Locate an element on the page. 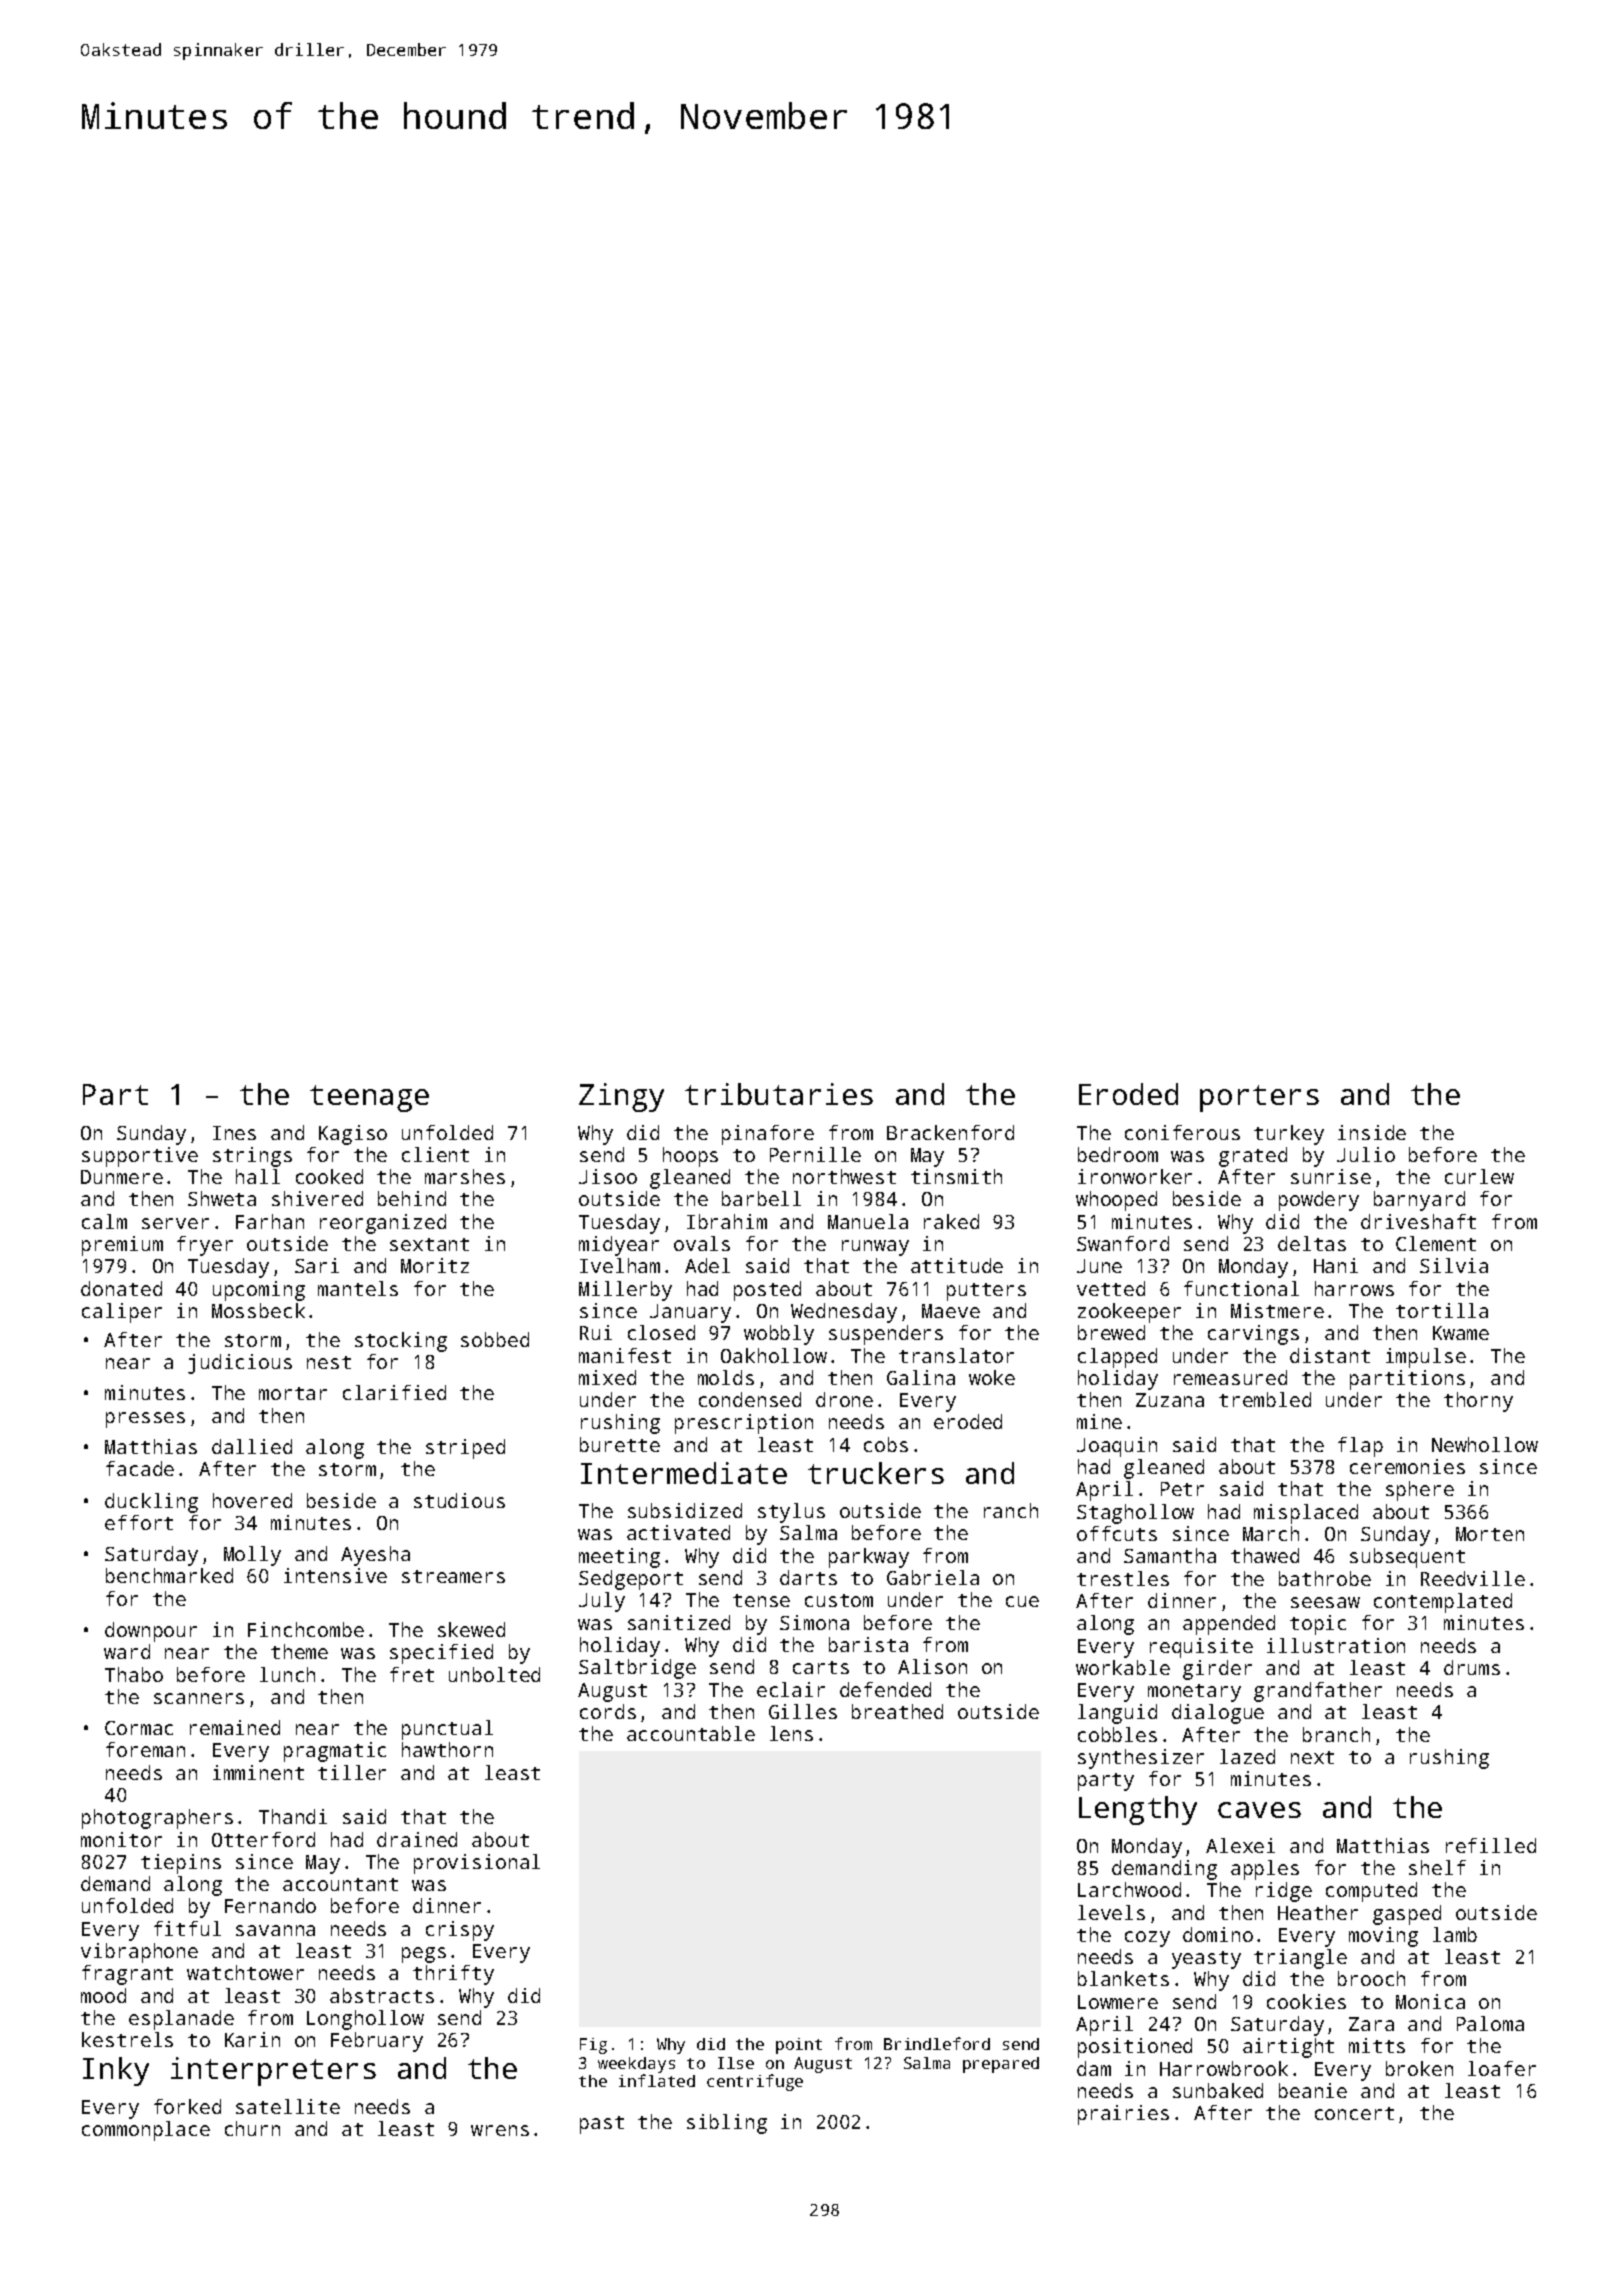 This document has height=2292, width=1620. thrifty is located at coordinates (453, 1975).
